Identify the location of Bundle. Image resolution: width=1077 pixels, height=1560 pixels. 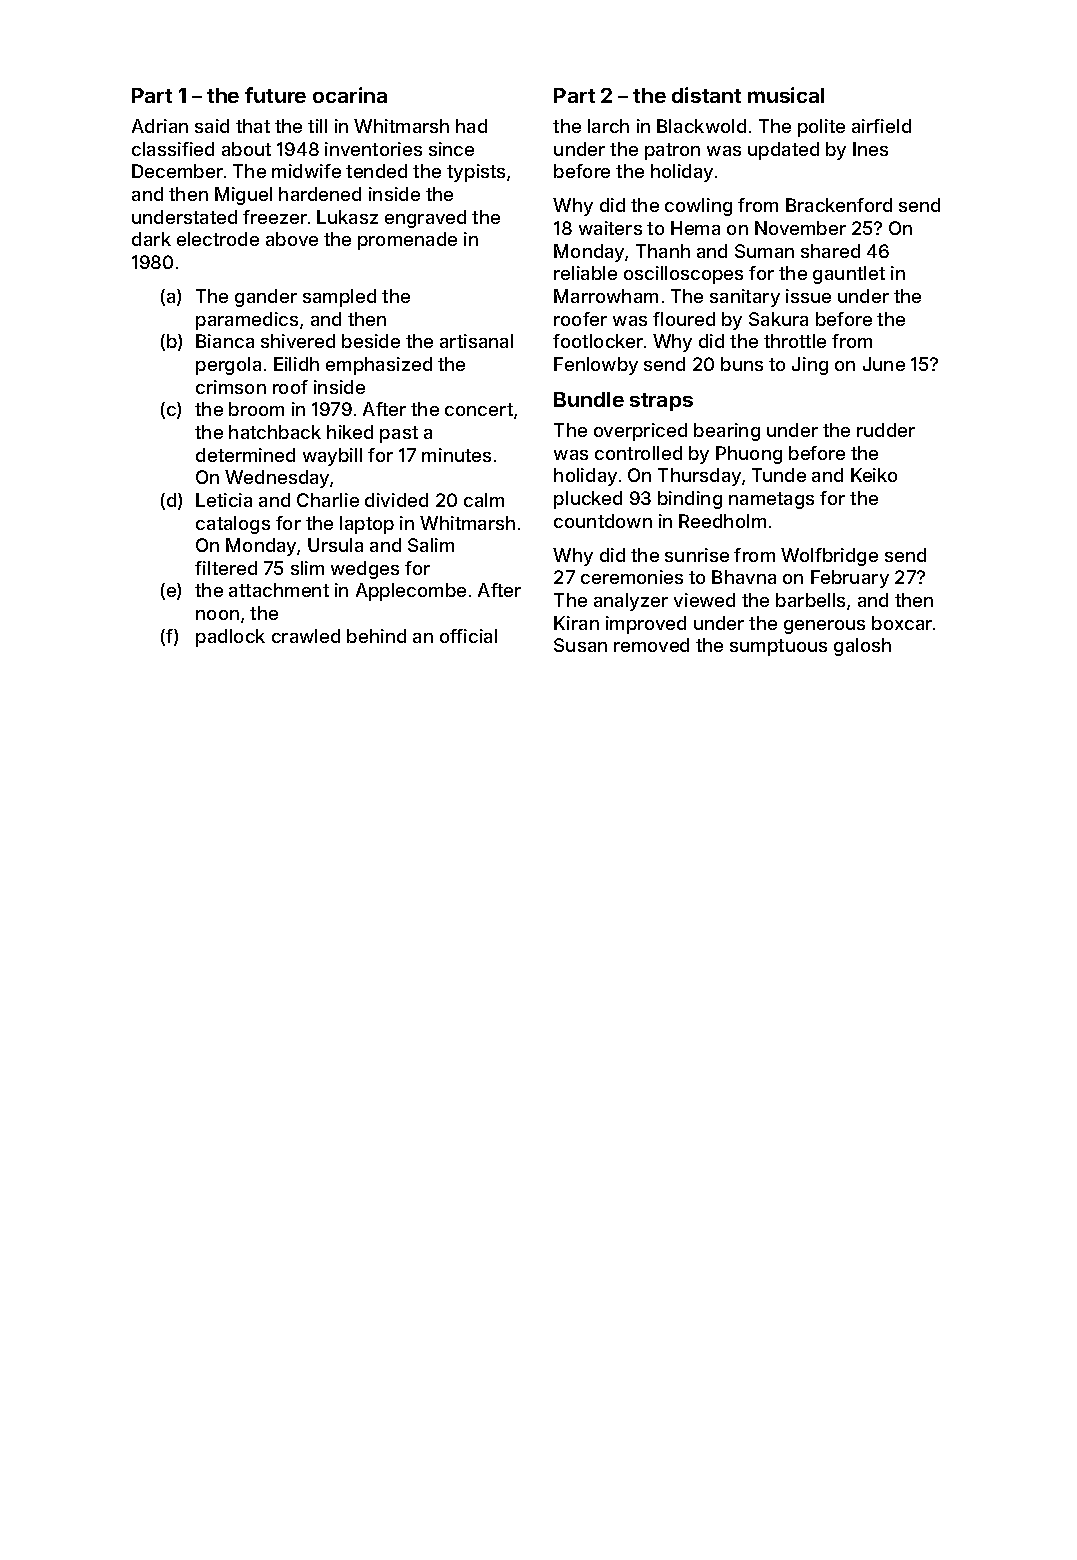
(589, 399).
